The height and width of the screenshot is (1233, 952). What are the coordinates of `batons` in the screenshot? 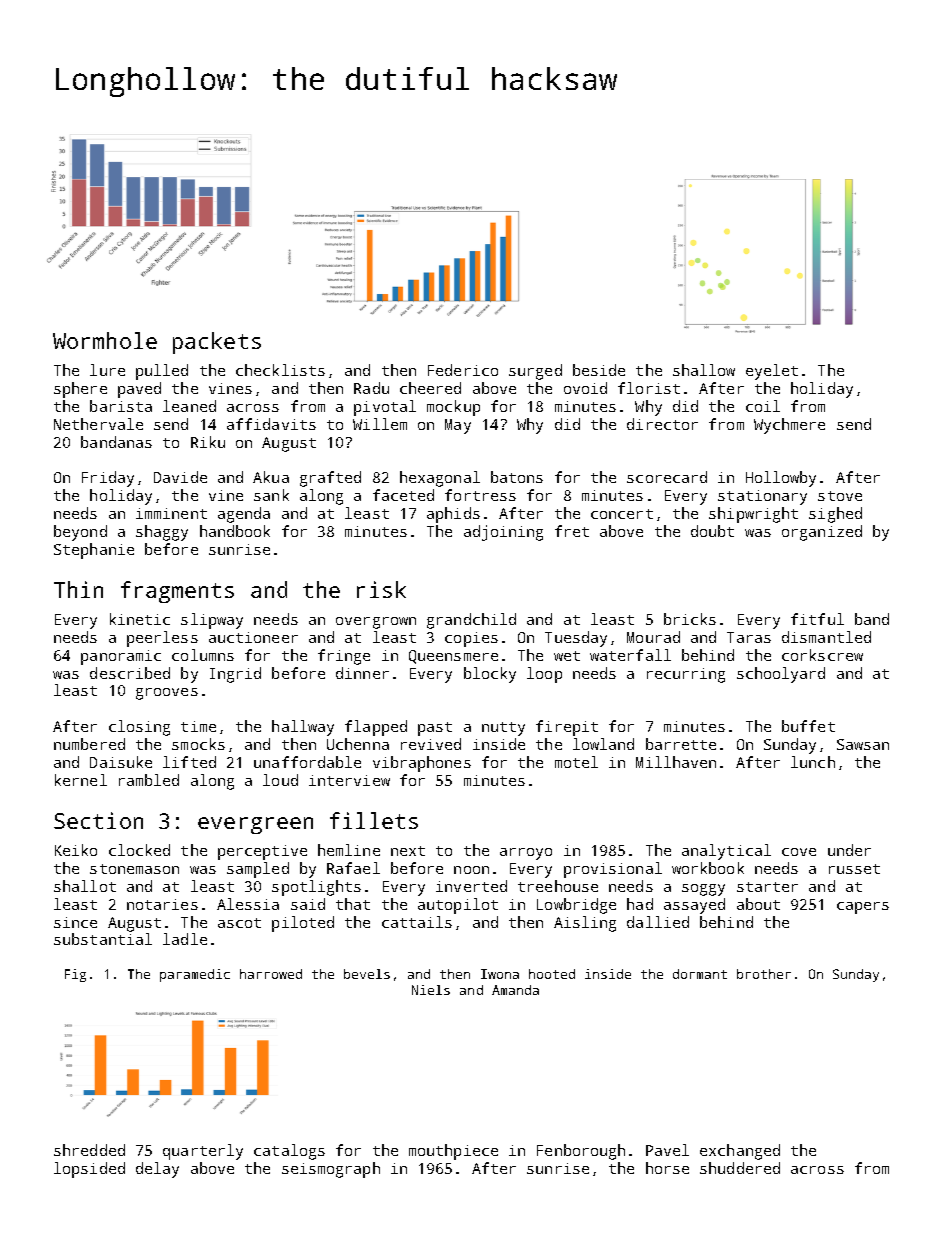 It's located at (517, 477).
